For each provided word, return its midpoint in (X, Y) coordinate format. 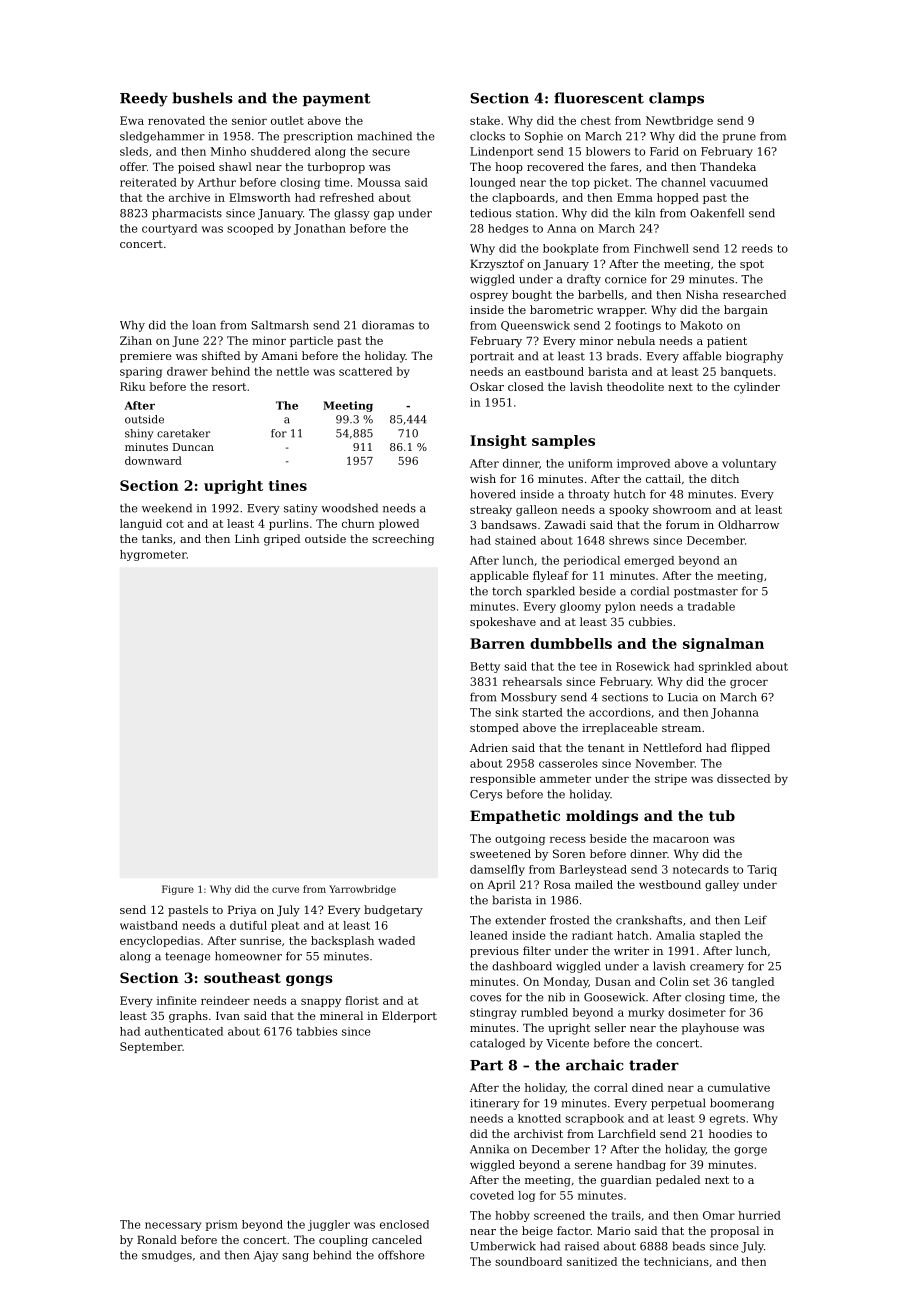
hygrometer (153, 555)
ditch (725, 478)
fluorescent (599, 98)
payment (336, 100)
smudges (167, 1256)
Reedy (144, 99)
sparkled (550, 592)
